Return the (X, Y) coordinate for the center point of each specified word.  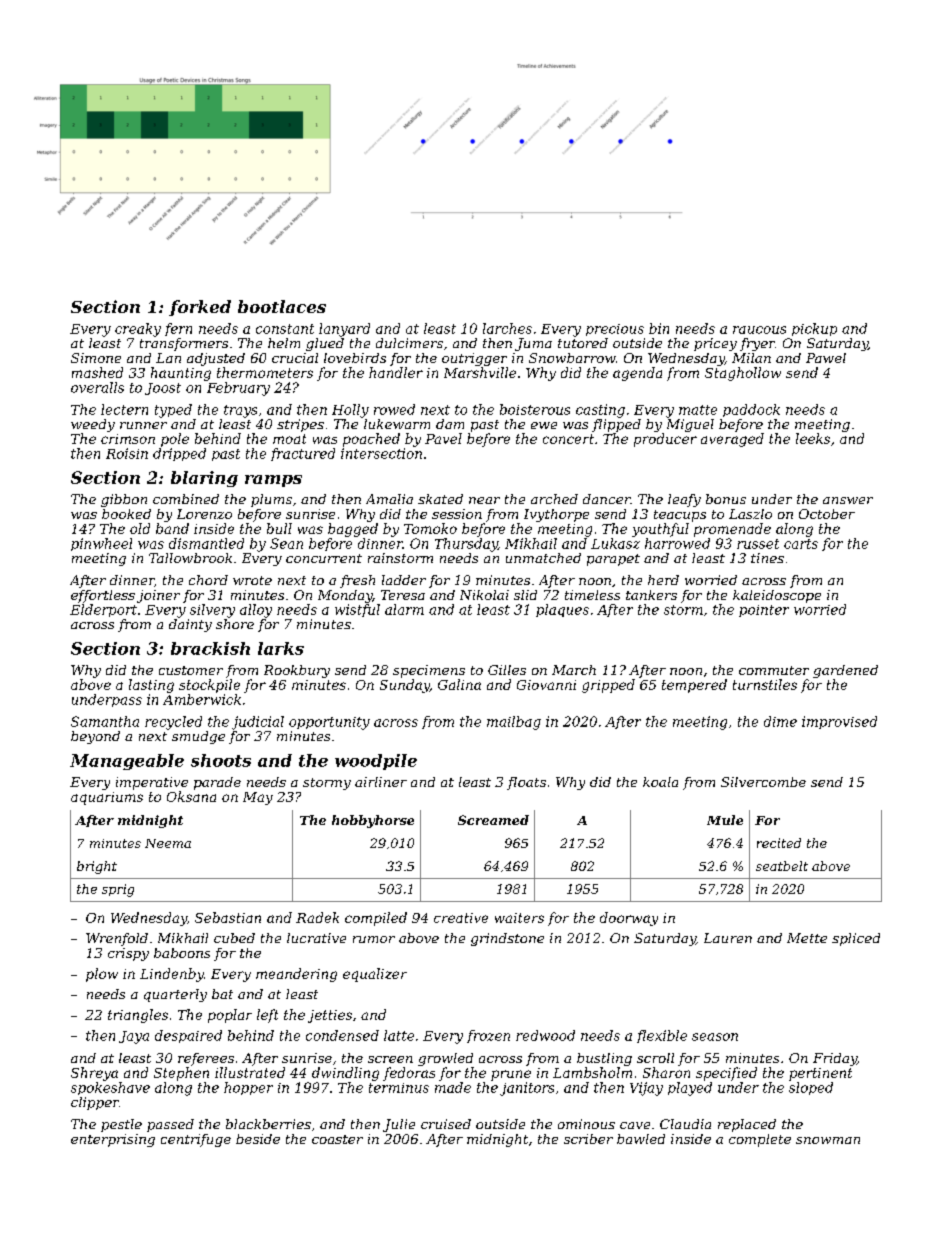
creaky (138, 330)
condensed (342, 1035)
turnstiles (765, 684)
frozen (488, 1036)
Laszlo (750, 514)
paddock (751, 410)
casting (600, 411)
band (172, 528)
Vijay (646, 1089)
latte (399, 1035)
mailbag (514, 723)
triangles (138, 1016)
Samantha (105, 721)
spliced (856, 939)
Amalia (389, 499)
